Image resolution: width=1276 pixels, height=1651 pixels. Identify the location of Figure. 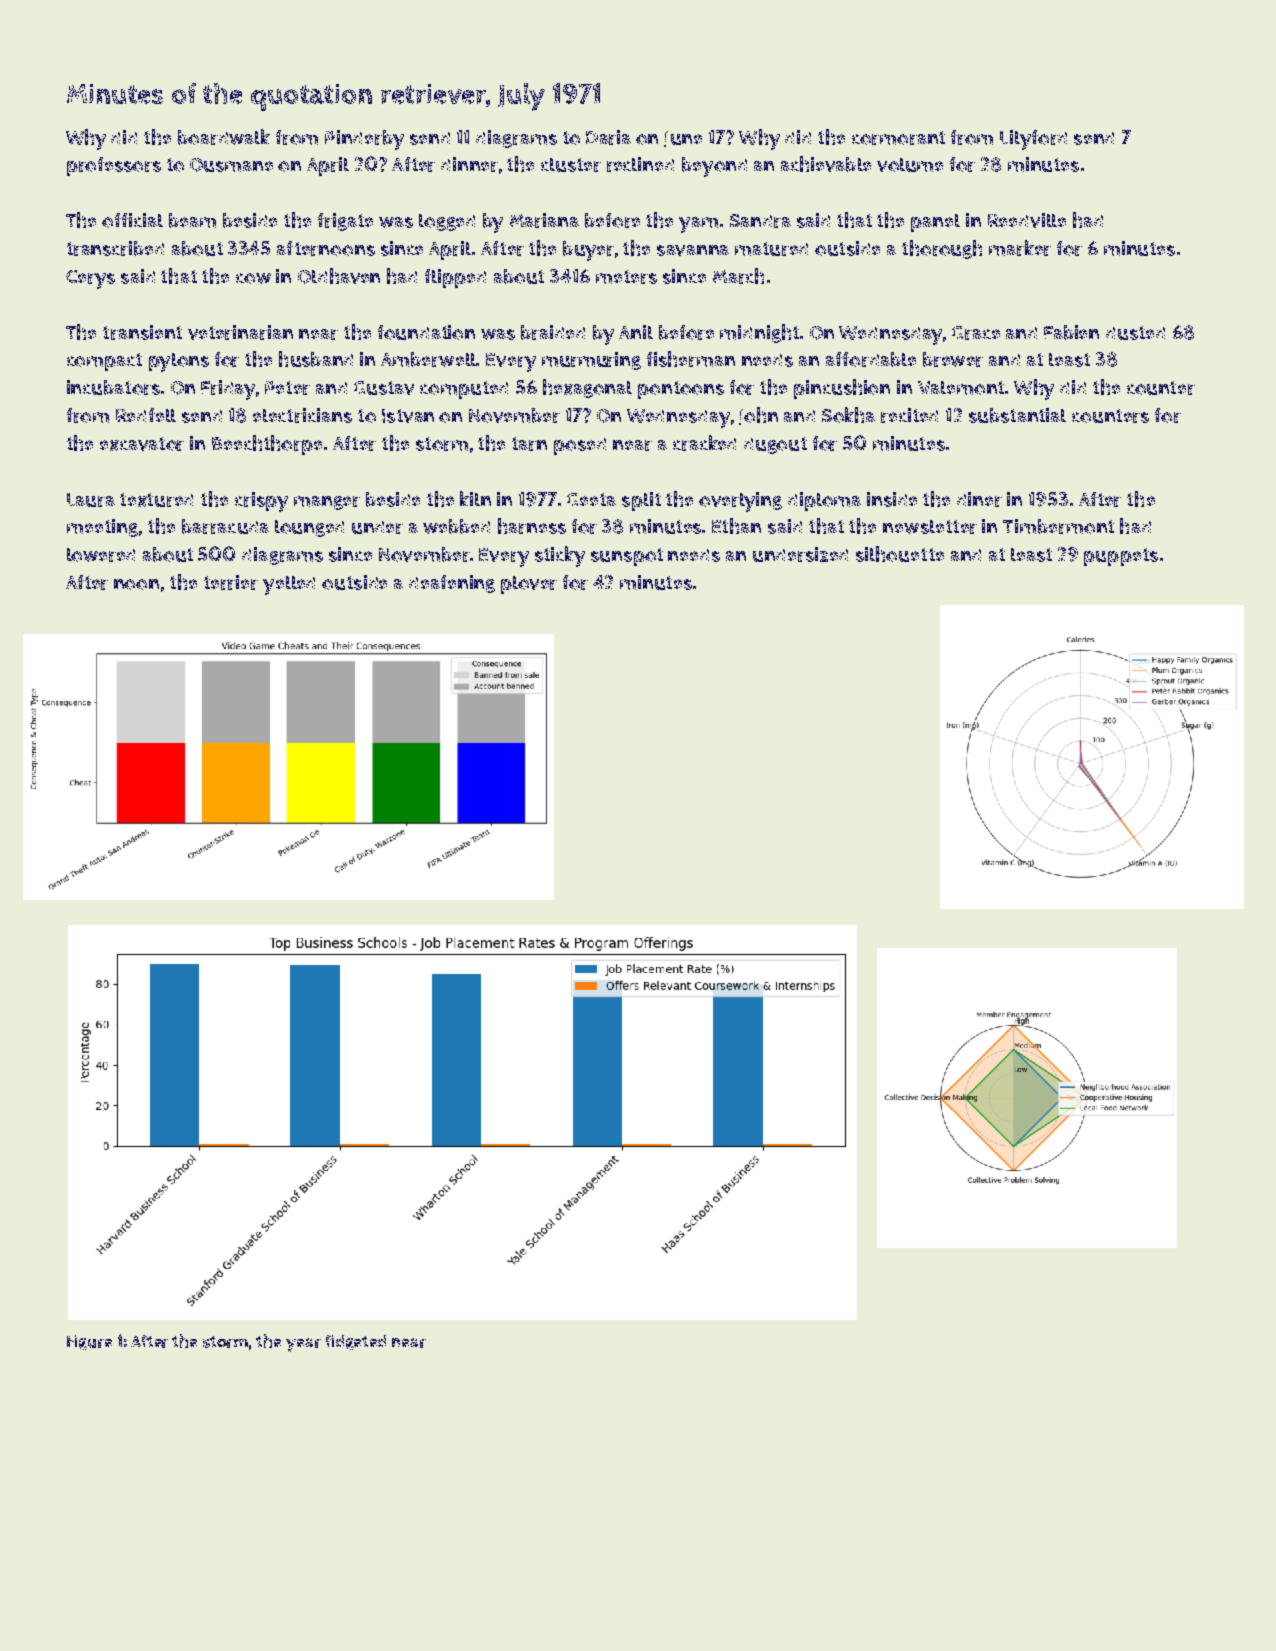
(89, 1342).
